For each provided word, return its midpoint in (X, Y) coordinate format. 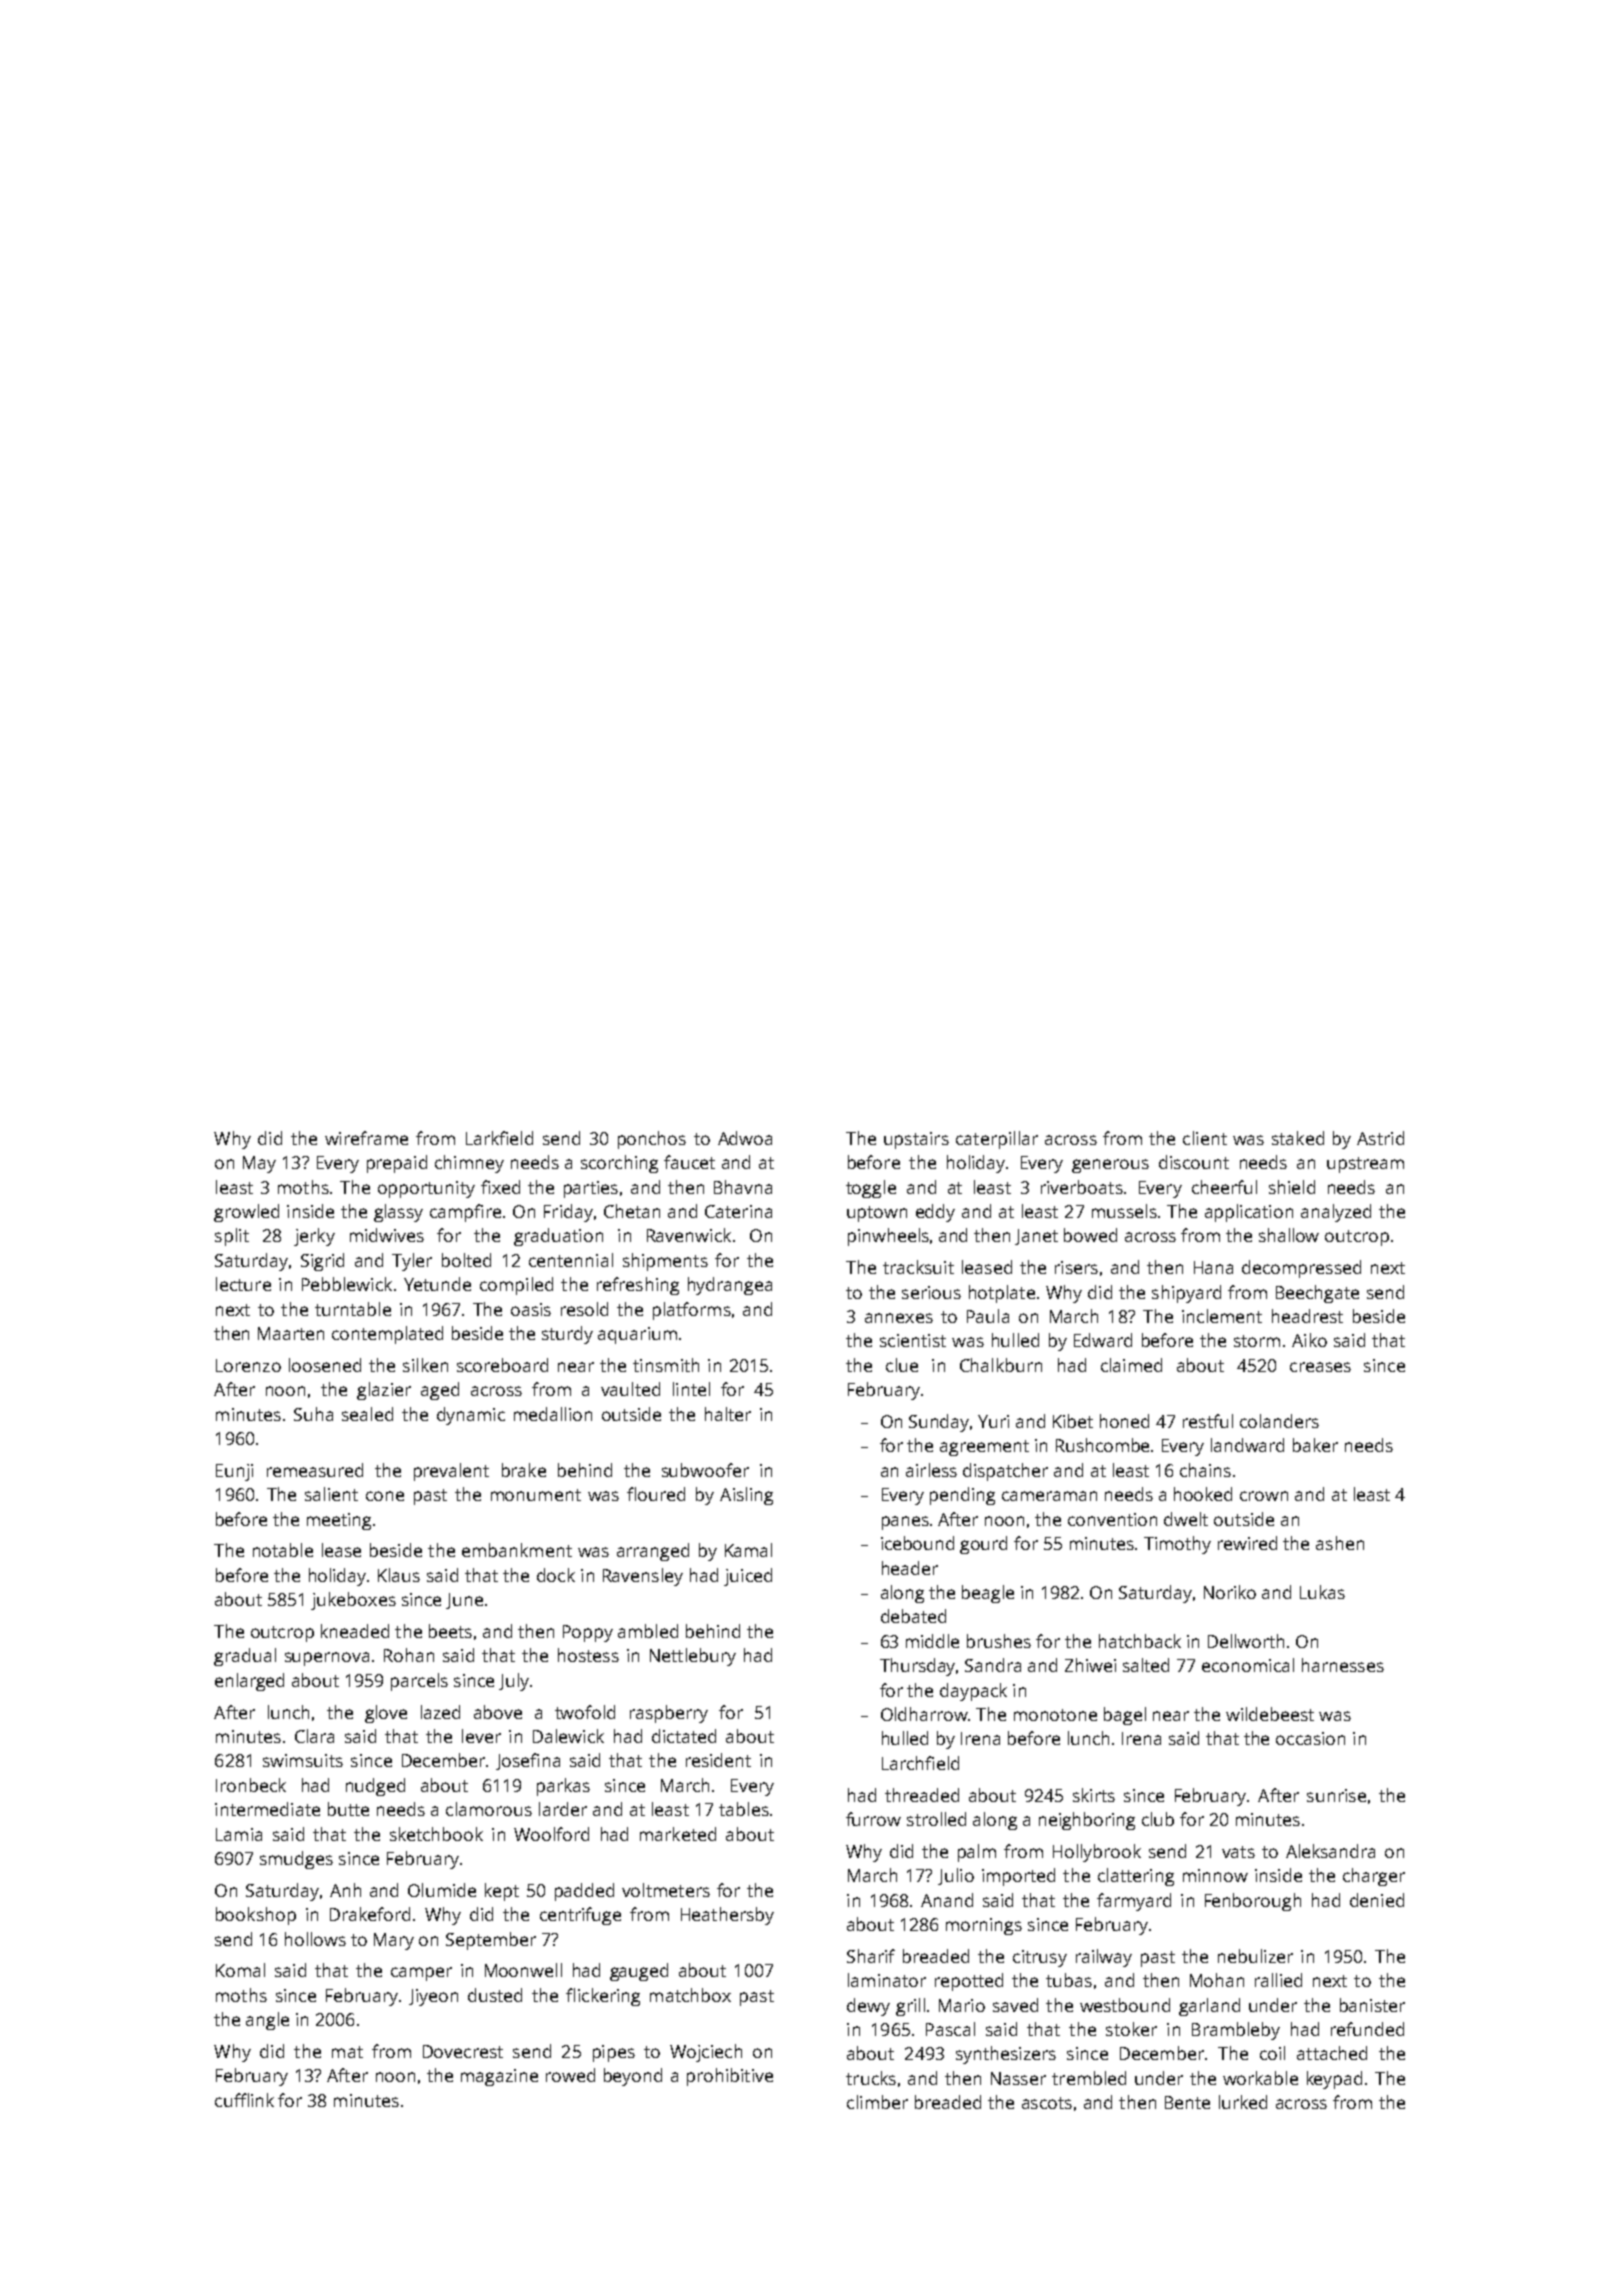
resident (718, 1760)
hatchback (1140, 1641)
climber (877, 2102)
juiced (748, 1577)
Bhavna (743, 1187)
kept (502, 1892)
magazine (499, 2077)
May (259, 1164)
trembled (1089, 2078)
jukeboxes (353, 1601)
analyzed (1336, 1213)
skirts (1094, 1795)
